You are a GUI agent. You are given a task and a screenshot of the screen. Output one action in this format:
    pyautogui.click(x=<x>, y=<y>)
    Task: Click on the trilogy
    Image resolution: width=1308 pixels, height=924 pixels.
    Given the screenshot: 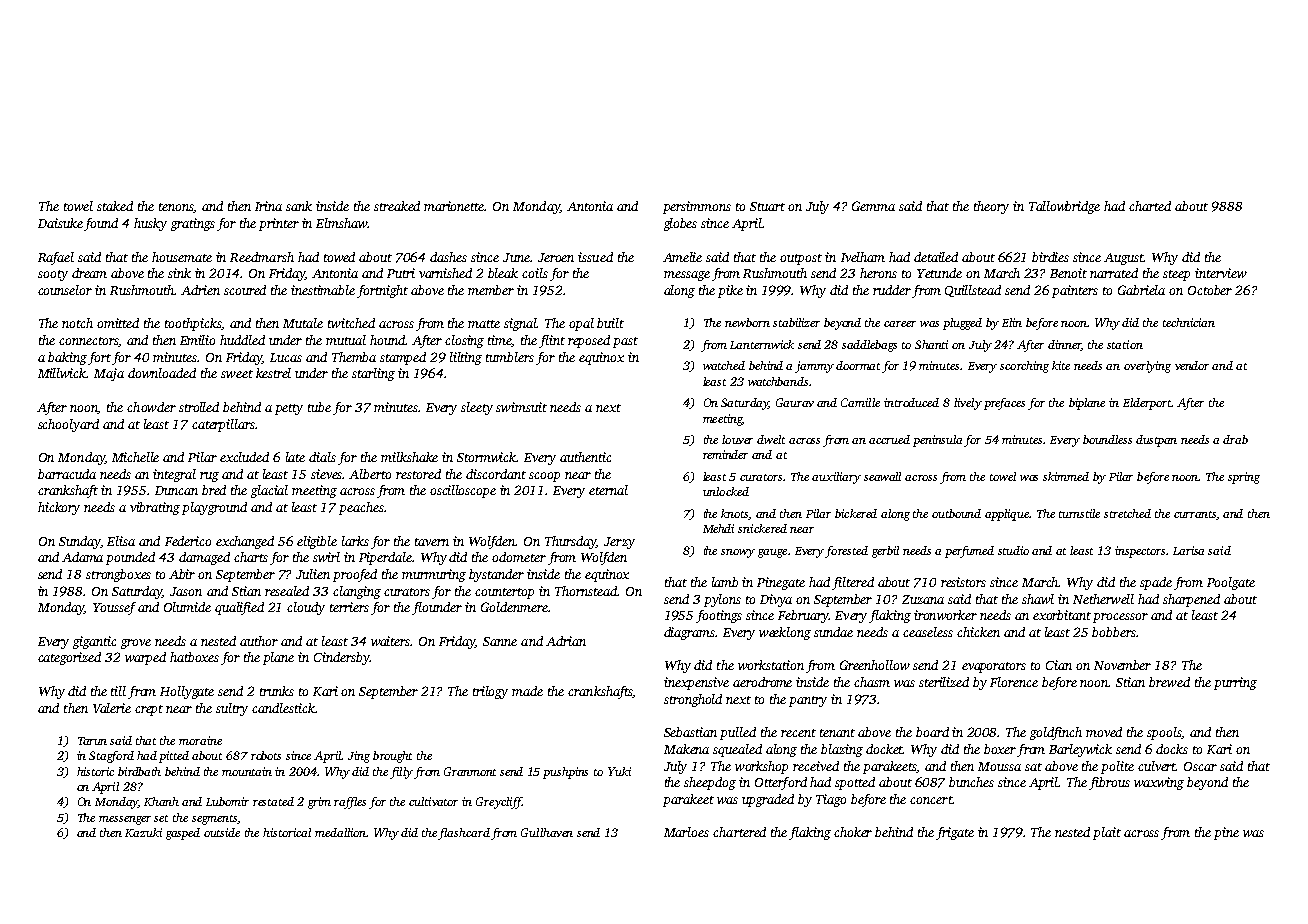 What is the action you would take?
    pyautogui.click(x=490, y=692)
